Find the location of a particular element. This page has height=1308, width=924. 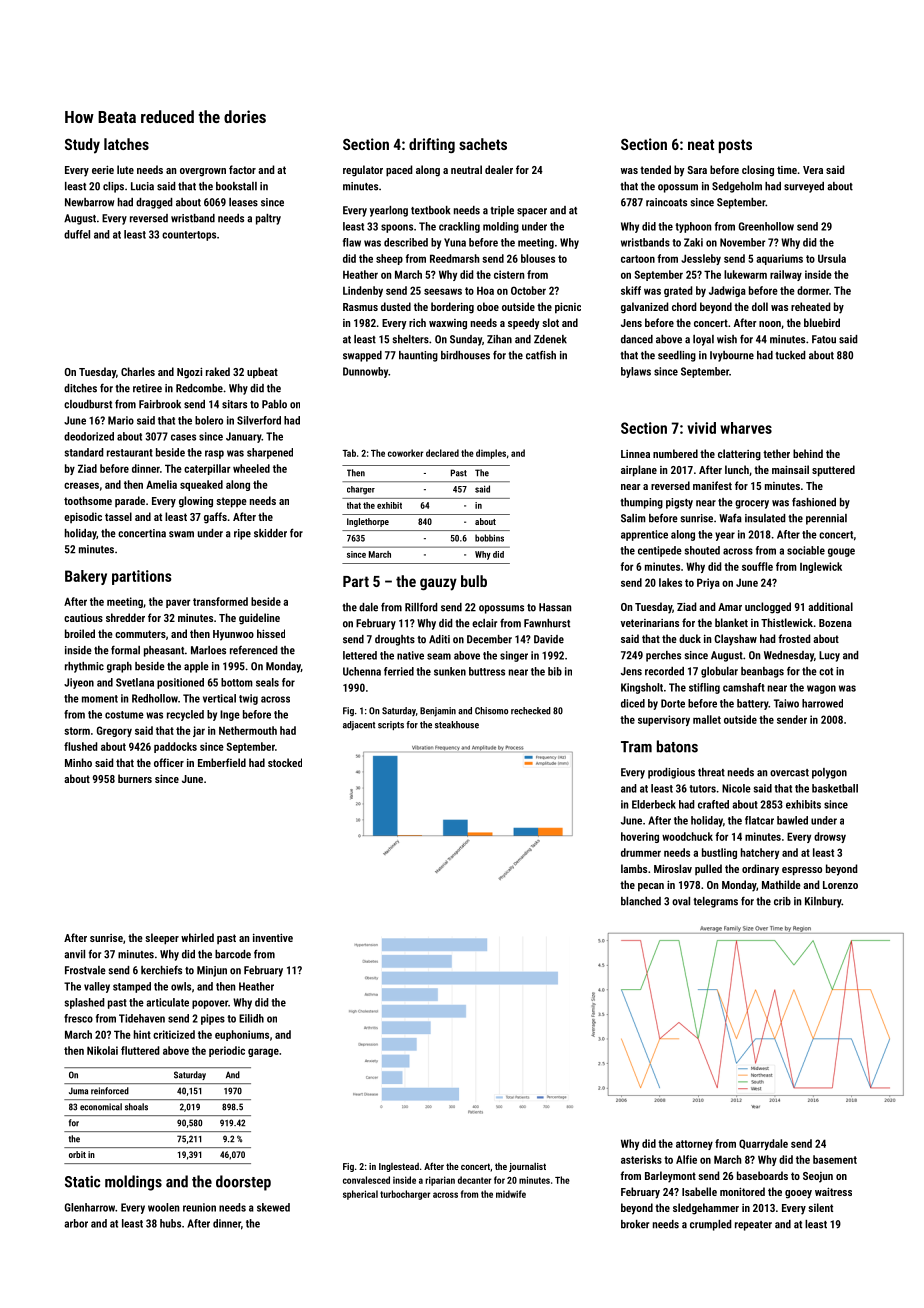

telegrams is located at coordinates (715, 902).
